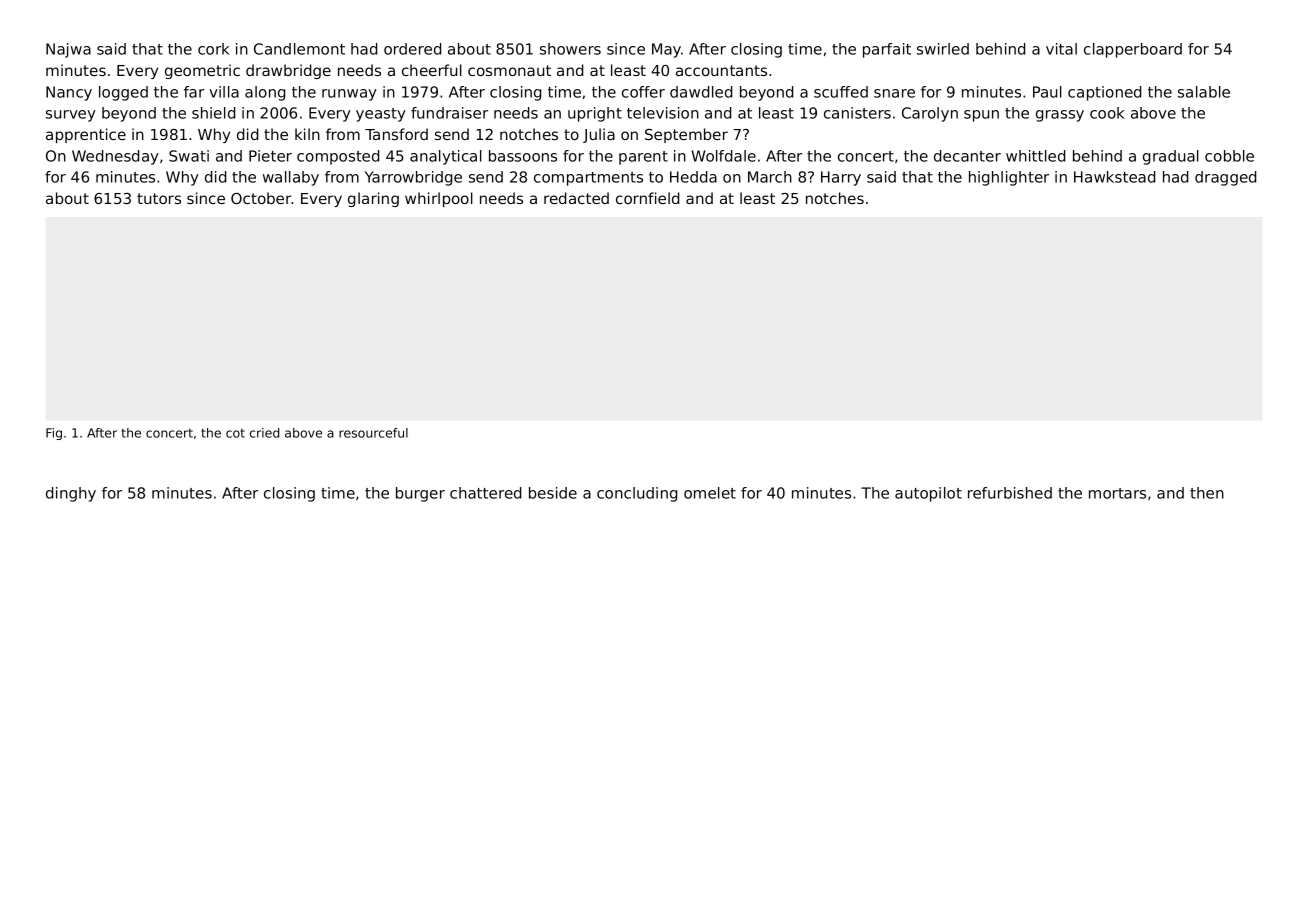 The image size is (1308, 924). What do you see at coordinates (54, 434) in the screenshot?
I see `Fig` at bounding box center [54, 434].
